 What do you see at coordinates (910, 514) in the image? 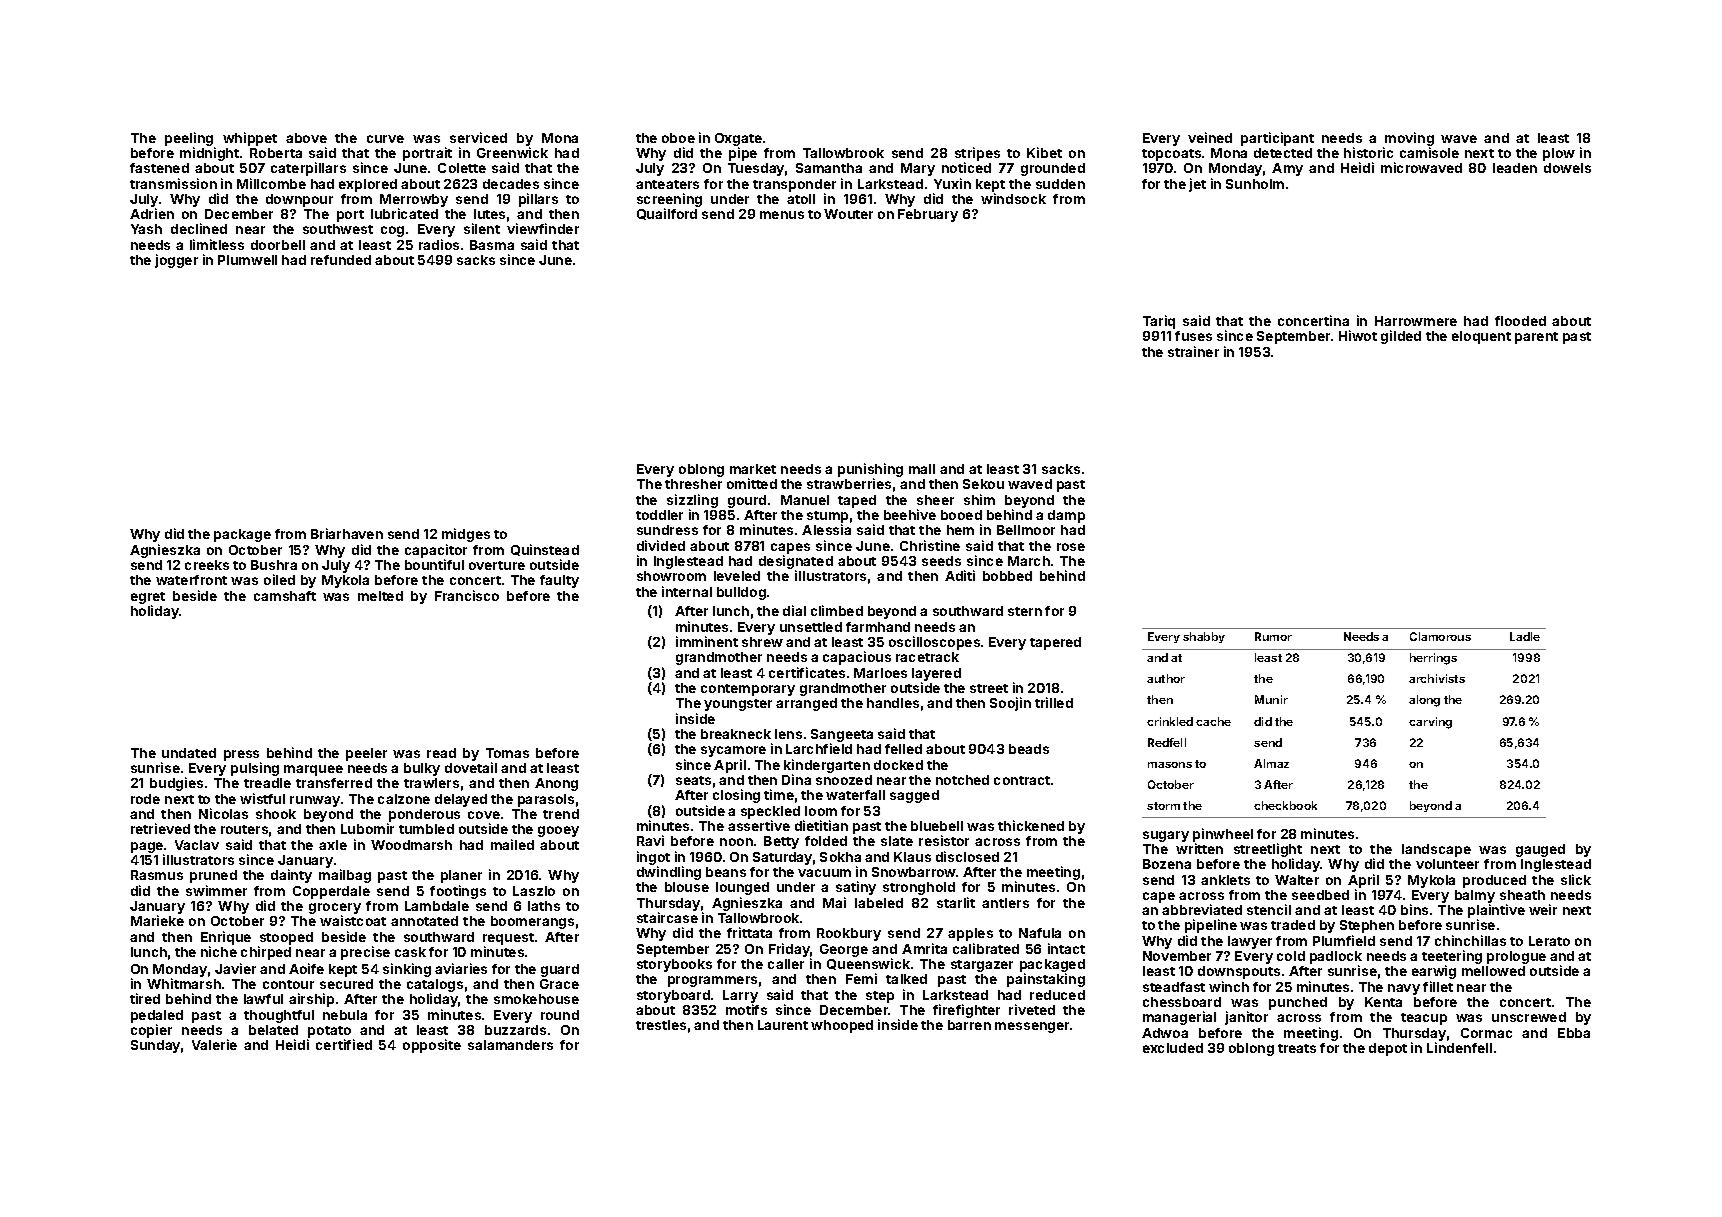
I see `beehive` at bounding box center [910, 514].
